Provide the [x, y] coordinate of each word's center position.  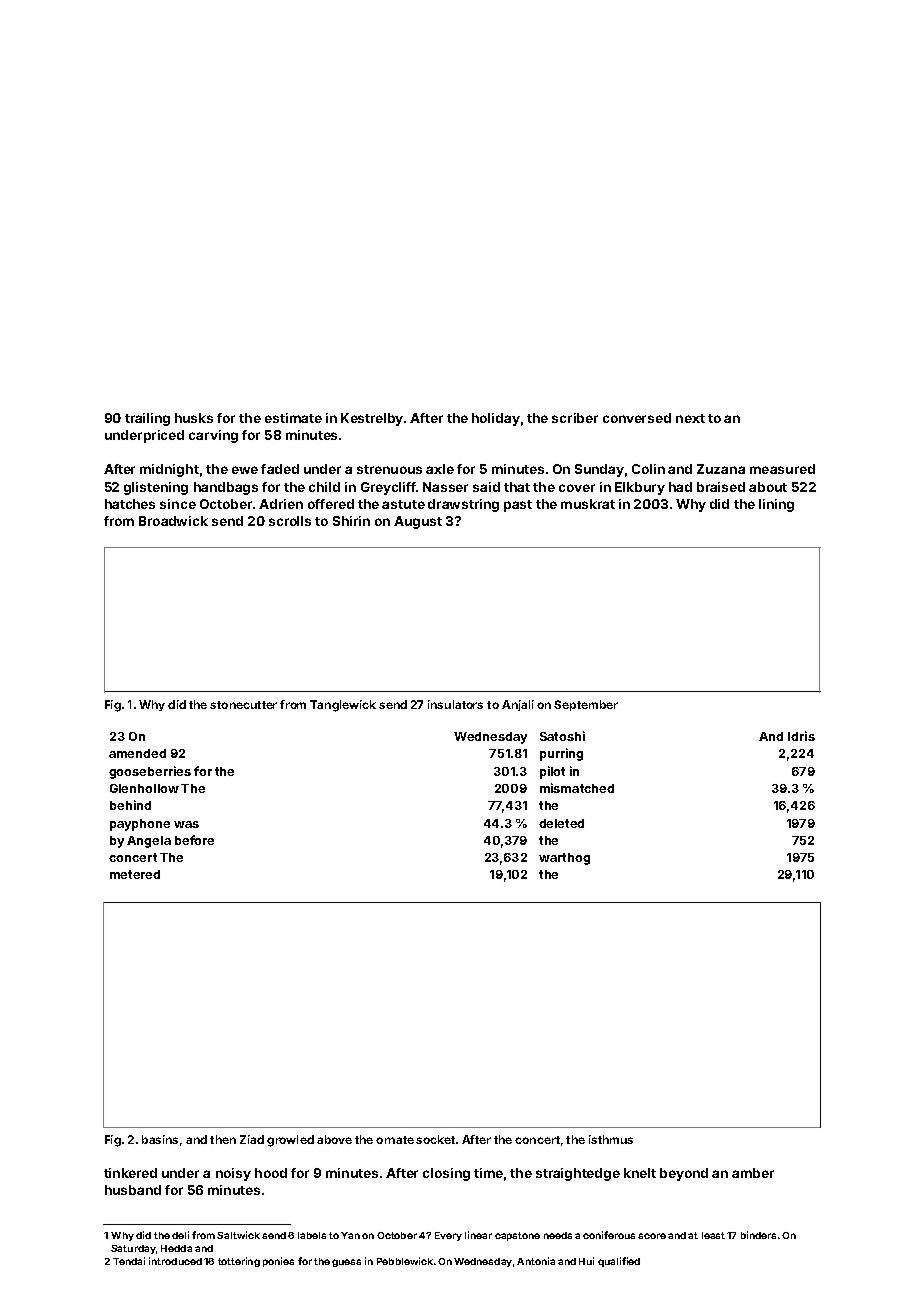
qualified [619, 1262]
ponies [278, 1262]
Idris [801, 736]
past [518, 506]
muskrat [588, 504]
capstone [517, 1236]
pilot [552, 772]
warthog [564, 859]
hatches [130, 504]
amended [137, 753]
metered [135, 874]
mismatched [577, 788]
